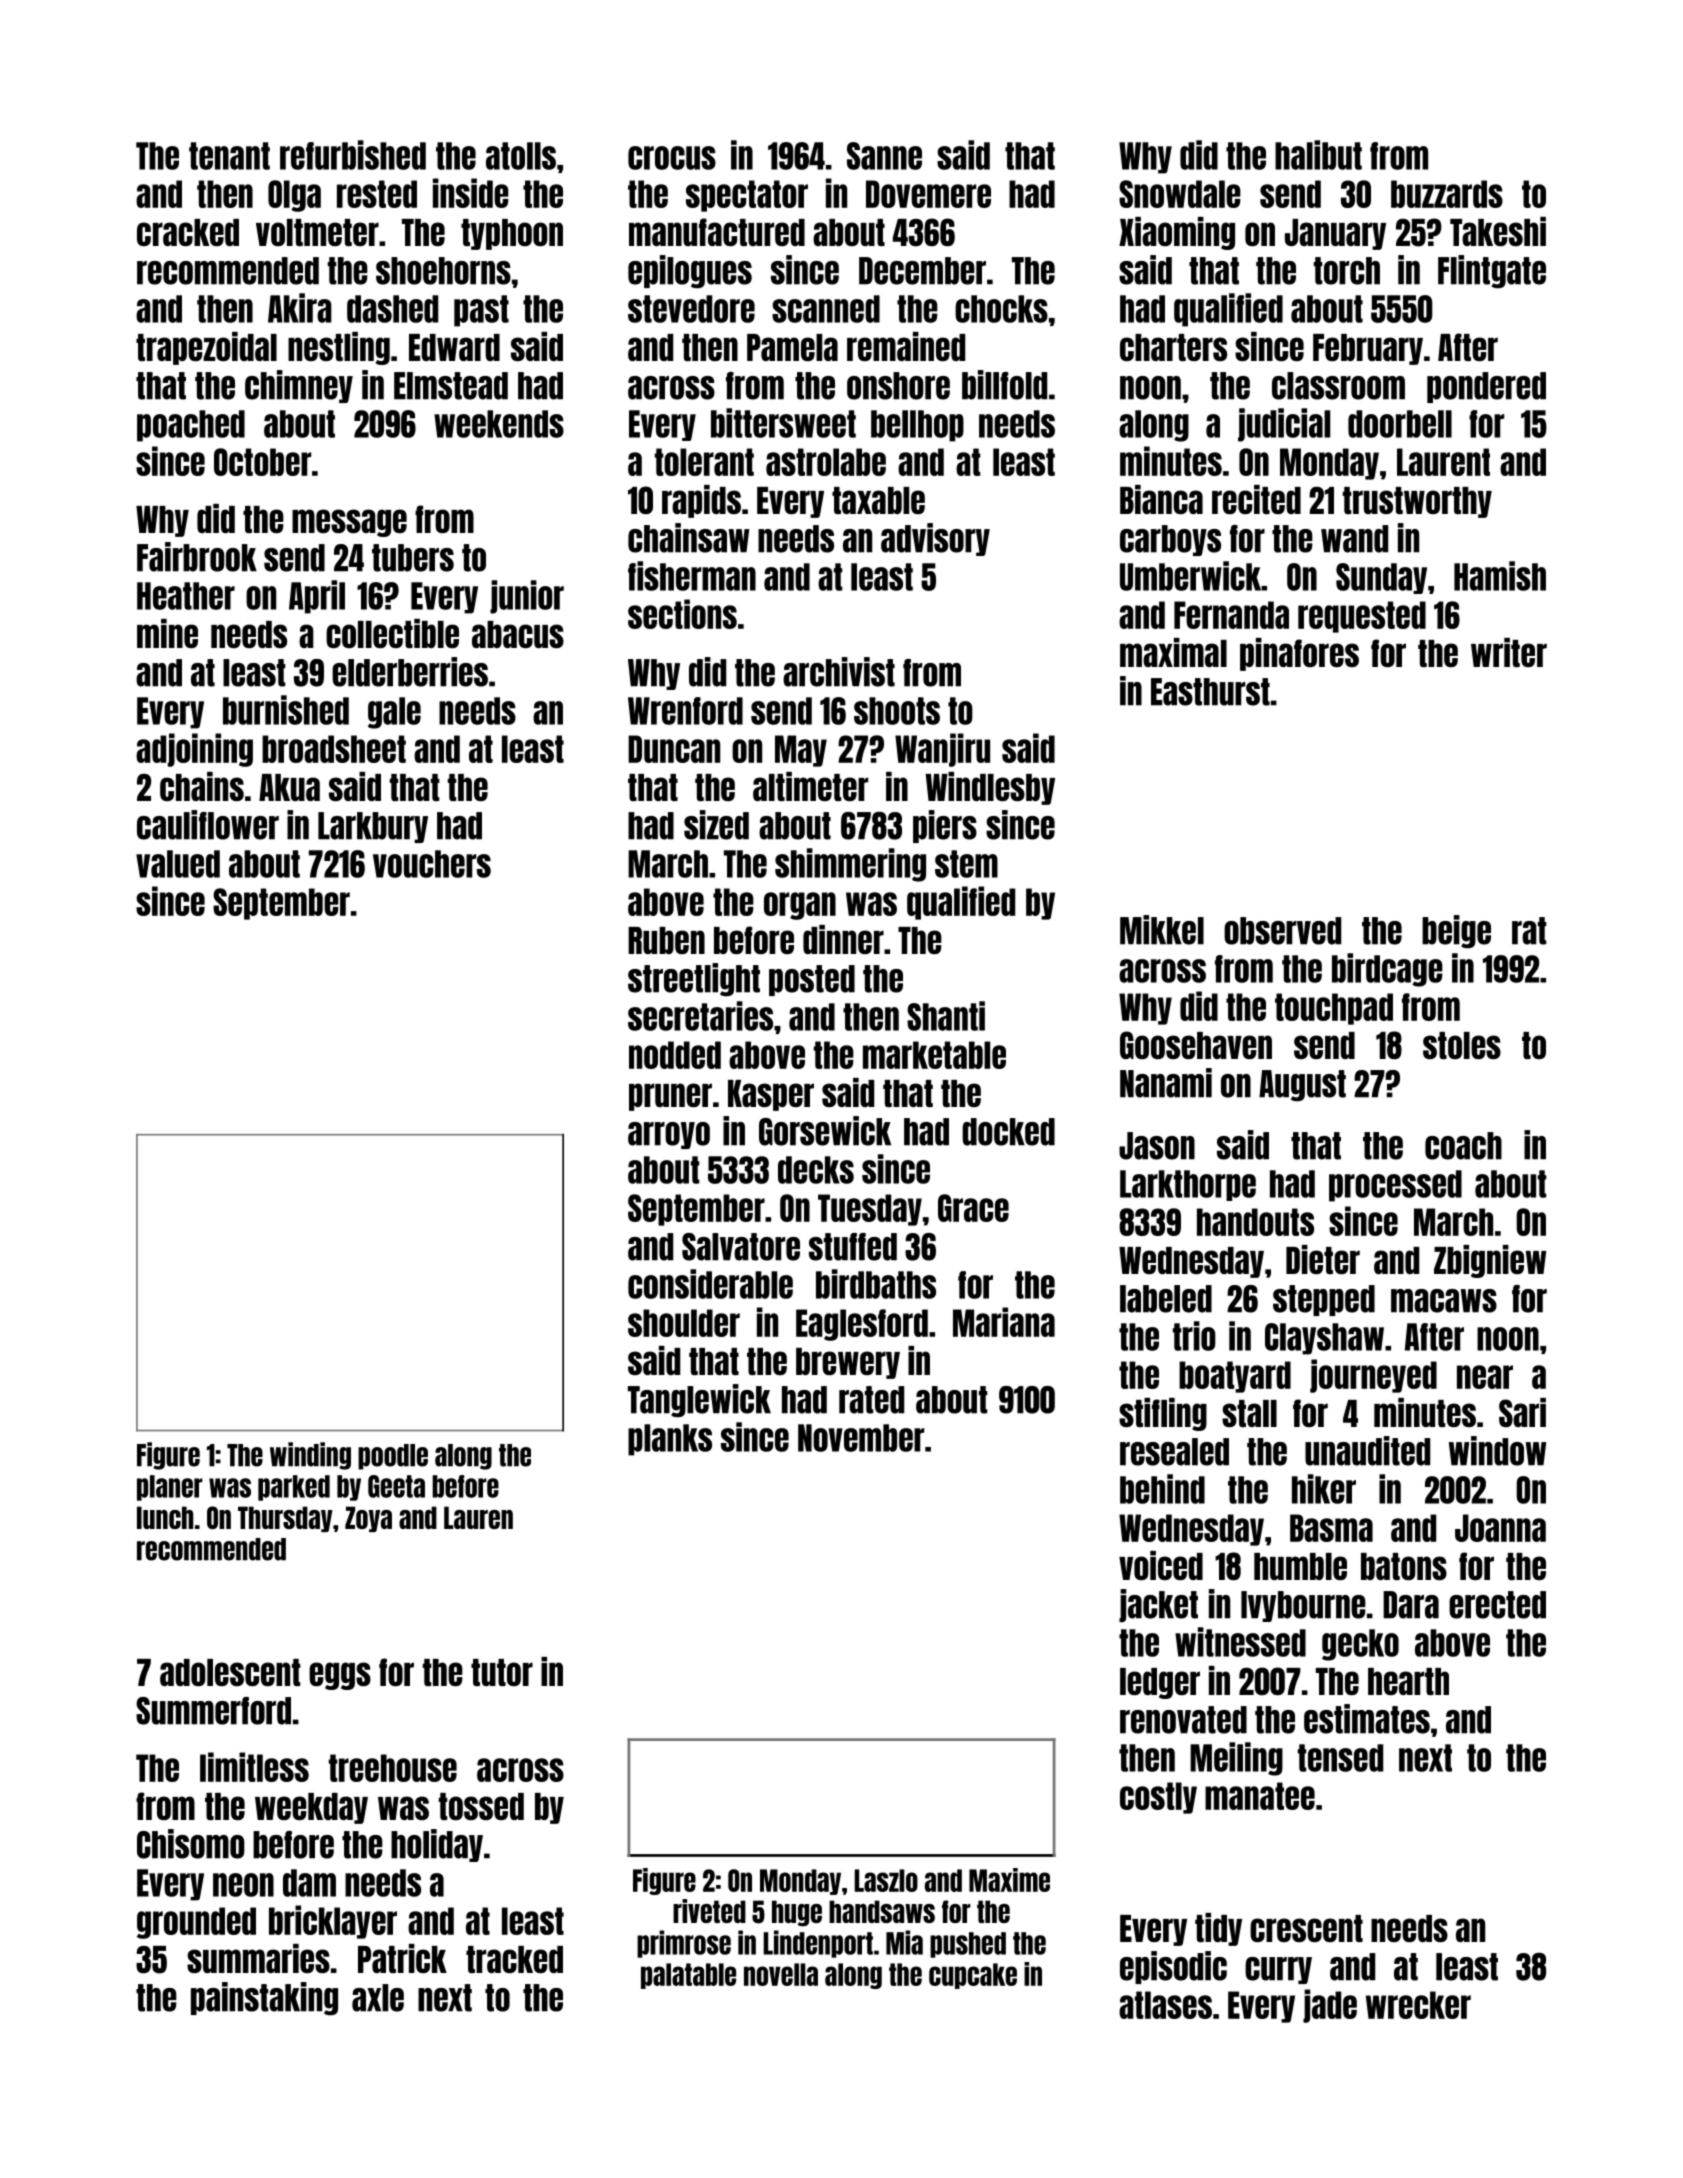 The width and height of the document is (1683, 2178). I want to click on halibut, so click(1318, 155).
